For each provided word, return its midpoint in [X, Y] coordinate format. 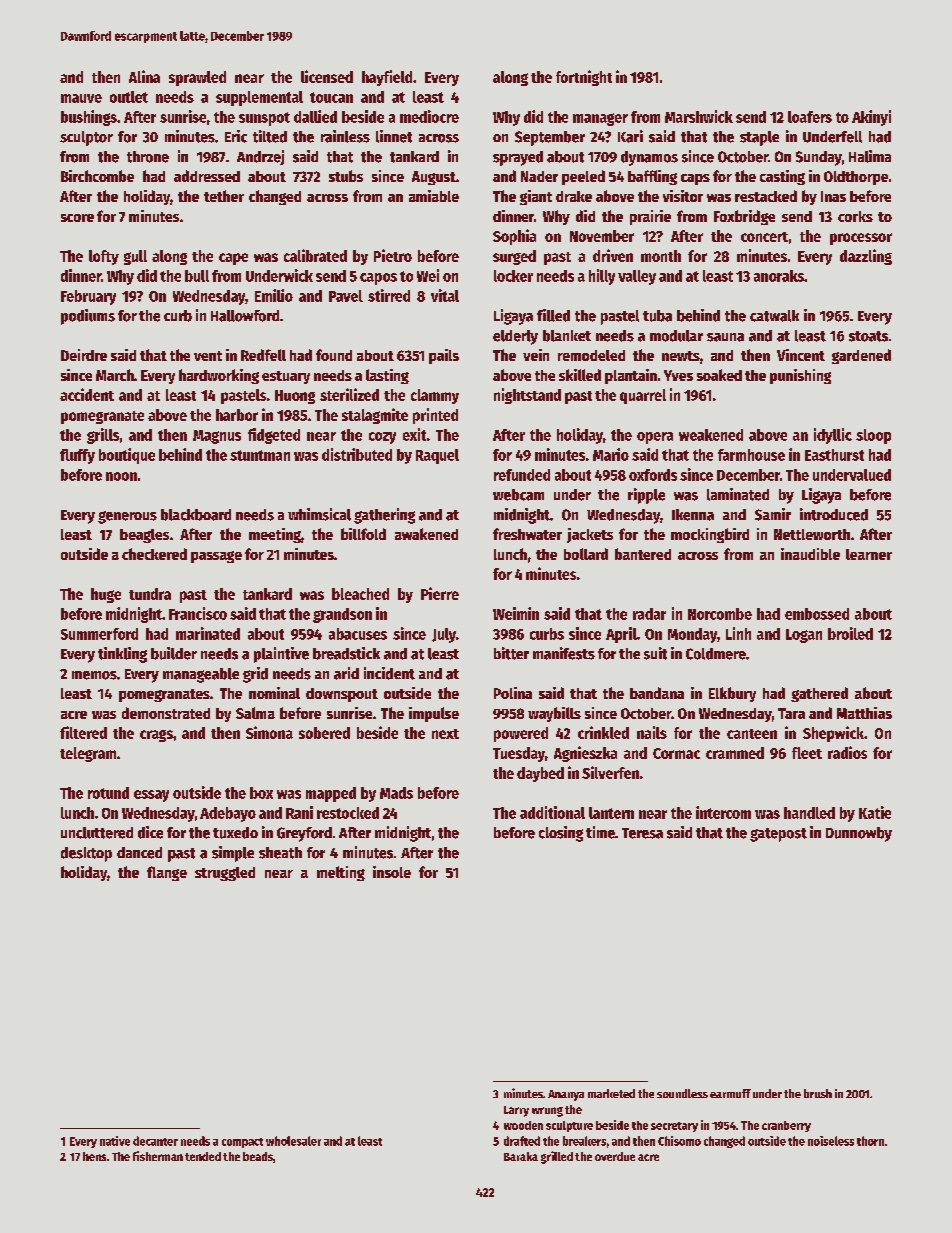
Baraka [521, 1156]
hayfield [387, 78]
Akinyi [871, 118]
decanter [155, 1141]
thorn [870, 1141]
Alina [144, 76]
